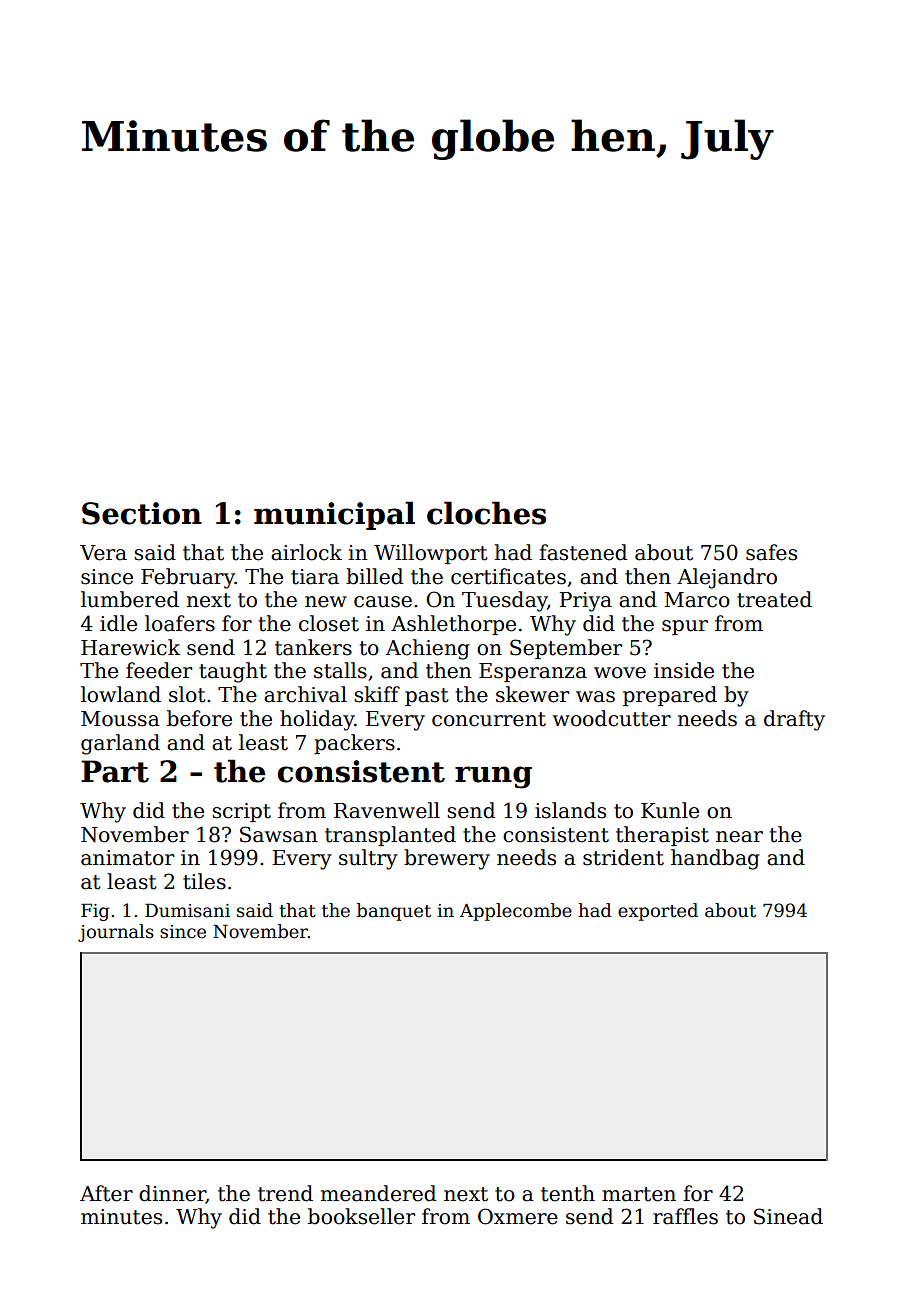 This document has height=1316, width=908. I want to click on concurrent, so click(489, 719).
